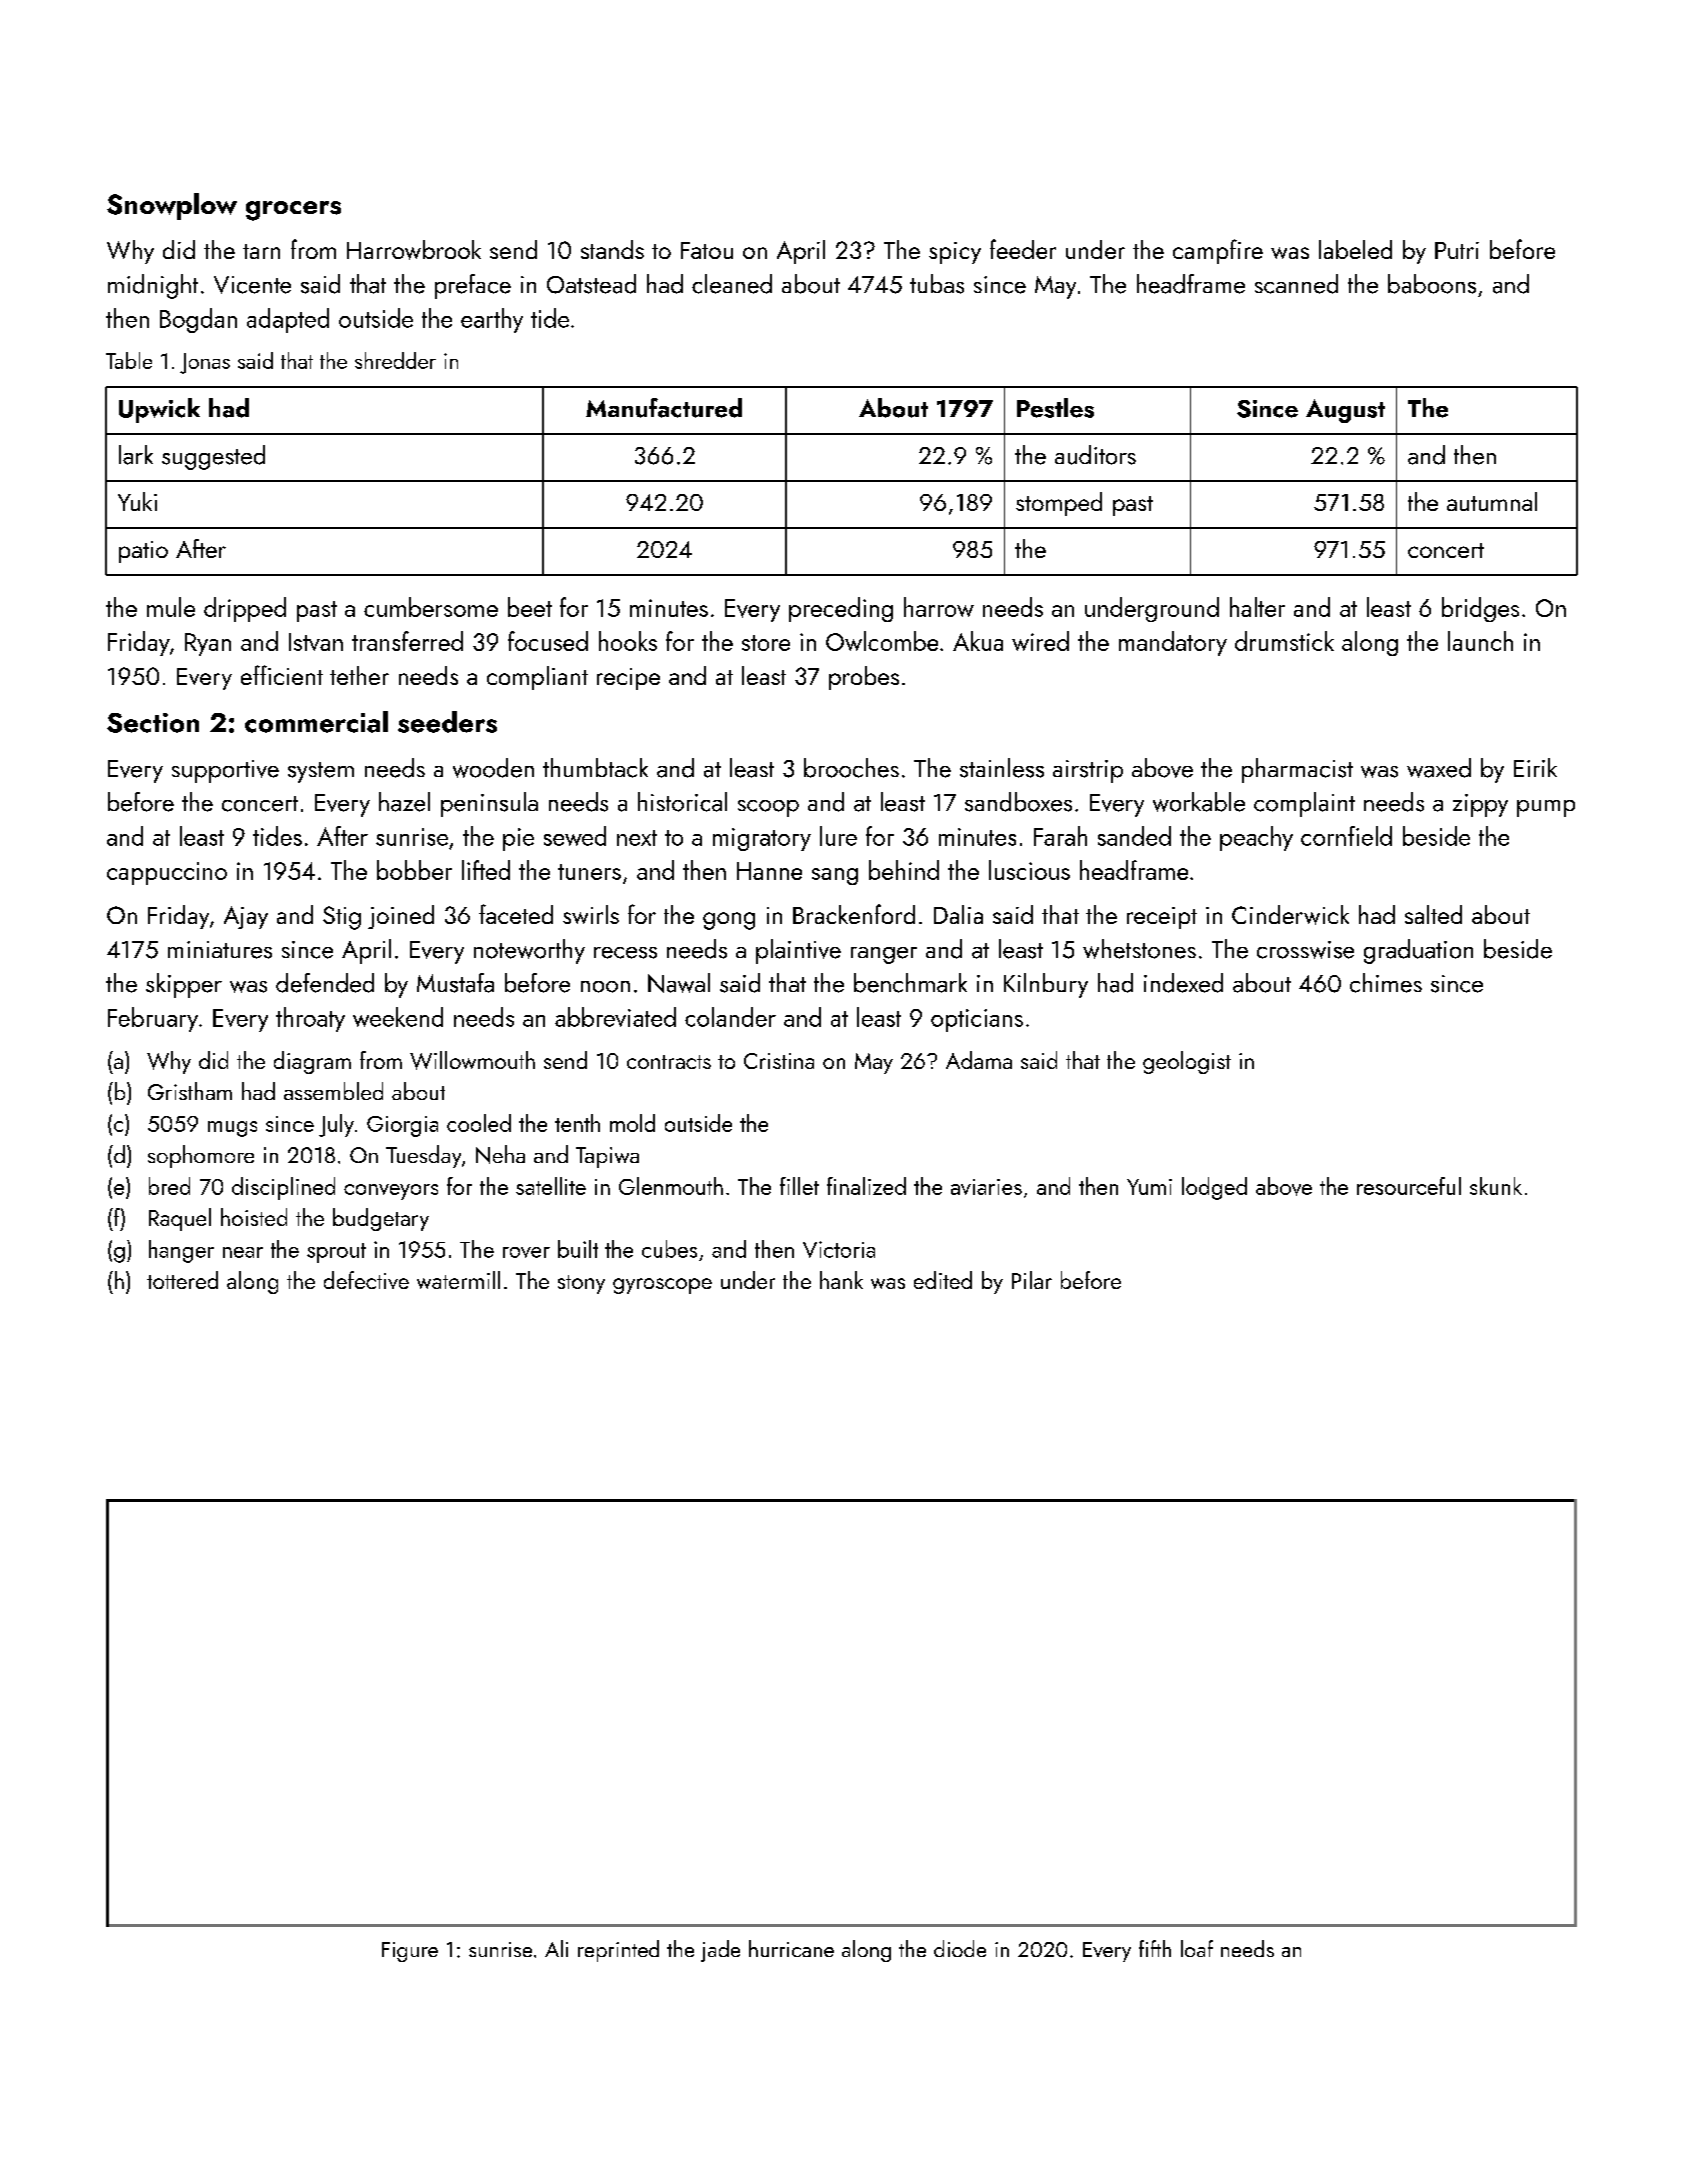  What do you see at coordinates (791, 1948) in the screenshot?
I see `hurricane` at bounding box center [791, 1948].
